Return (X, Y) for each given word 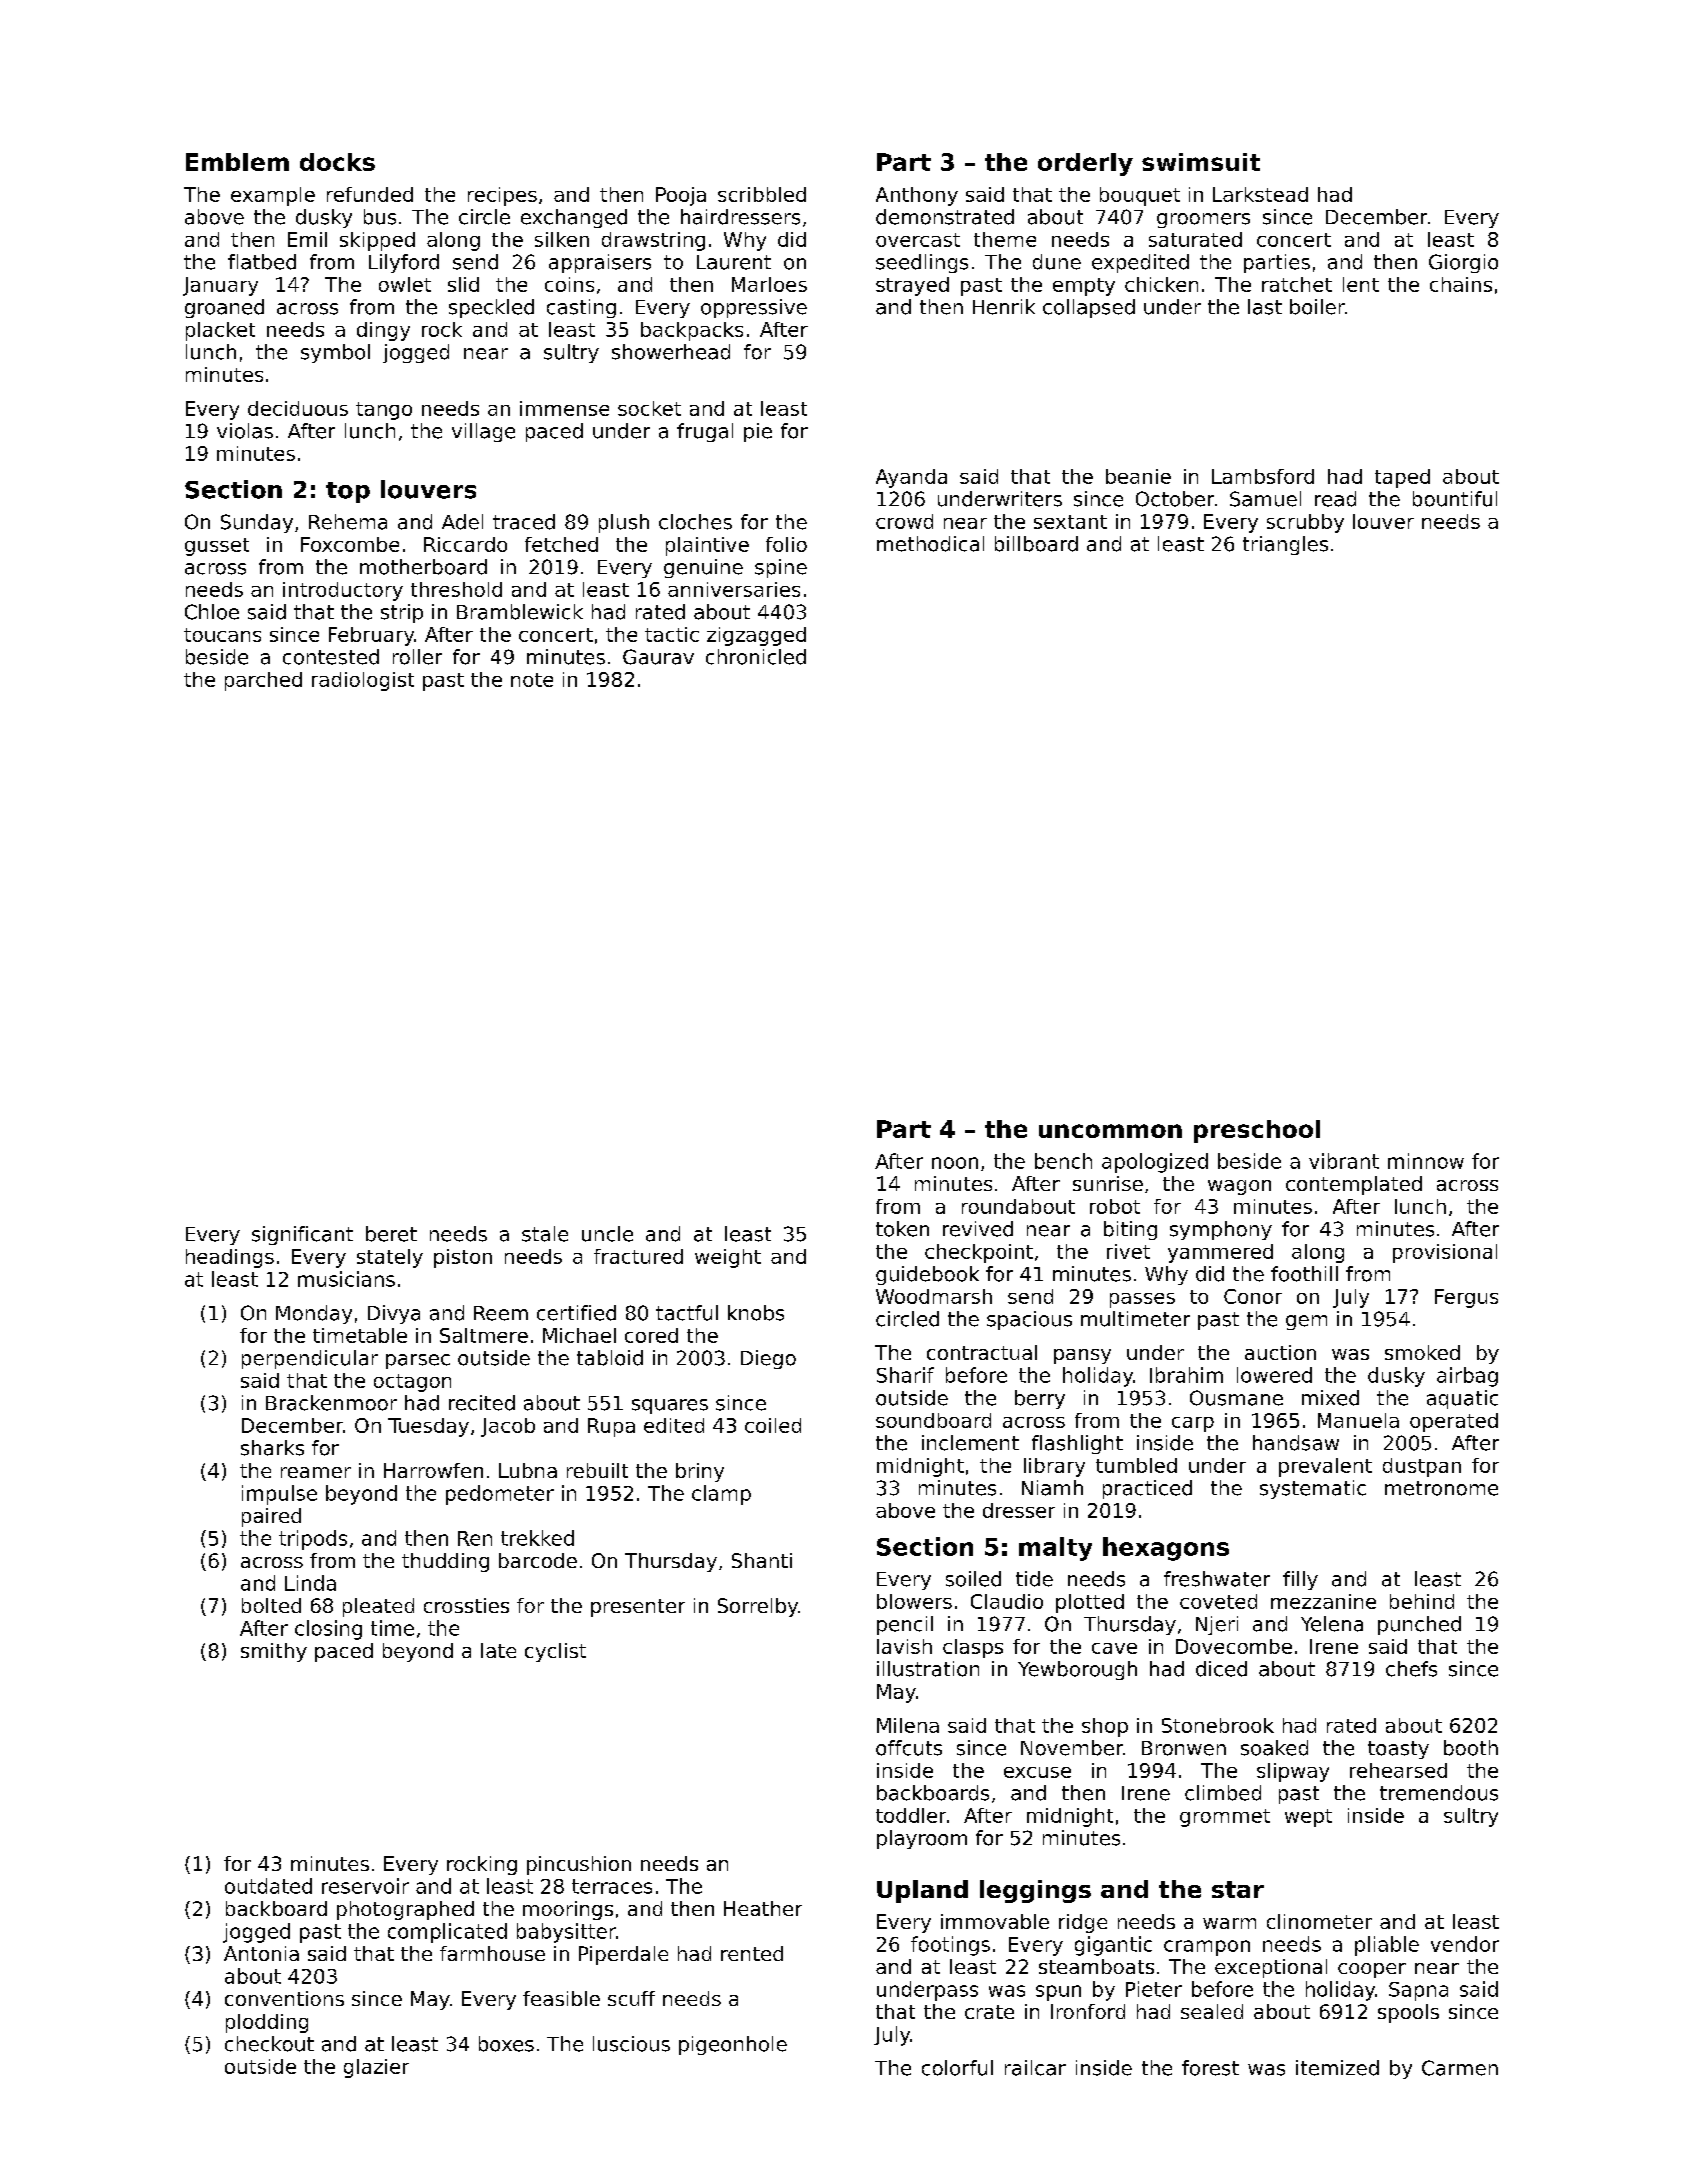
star (1238, 1889)
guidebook (927, 1275)
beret (391, 1234)
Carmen (1460, 2068)
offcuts (909, 1748)
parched (263, 681)
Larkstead (1260, 194)
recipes (502, 196)
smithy (274, 1652)
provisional (1445, 1253)
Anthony (917, 196)
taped (1402, 478)
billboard (1036, 544)
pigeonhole (733, 2045)
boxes (506, 2044)
